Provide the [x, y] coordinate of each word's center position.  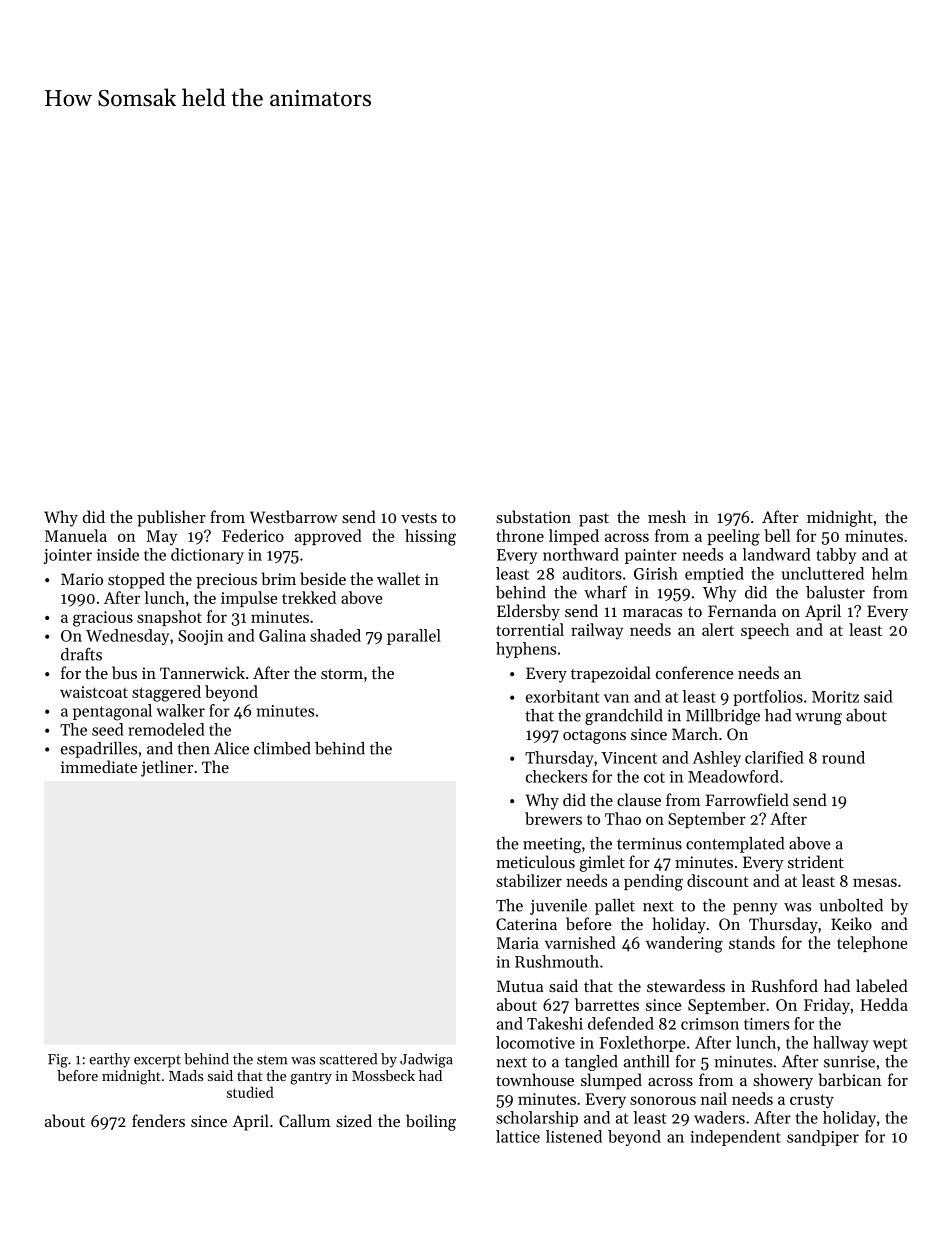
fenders [158, 1120]
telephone [872, 944]
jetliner [167, 768]
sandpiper [823, 1138]
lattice [518, 1136]
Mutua [520, 986]
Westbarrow [294, 516]
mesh [667, 516]
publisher [171, 518]
